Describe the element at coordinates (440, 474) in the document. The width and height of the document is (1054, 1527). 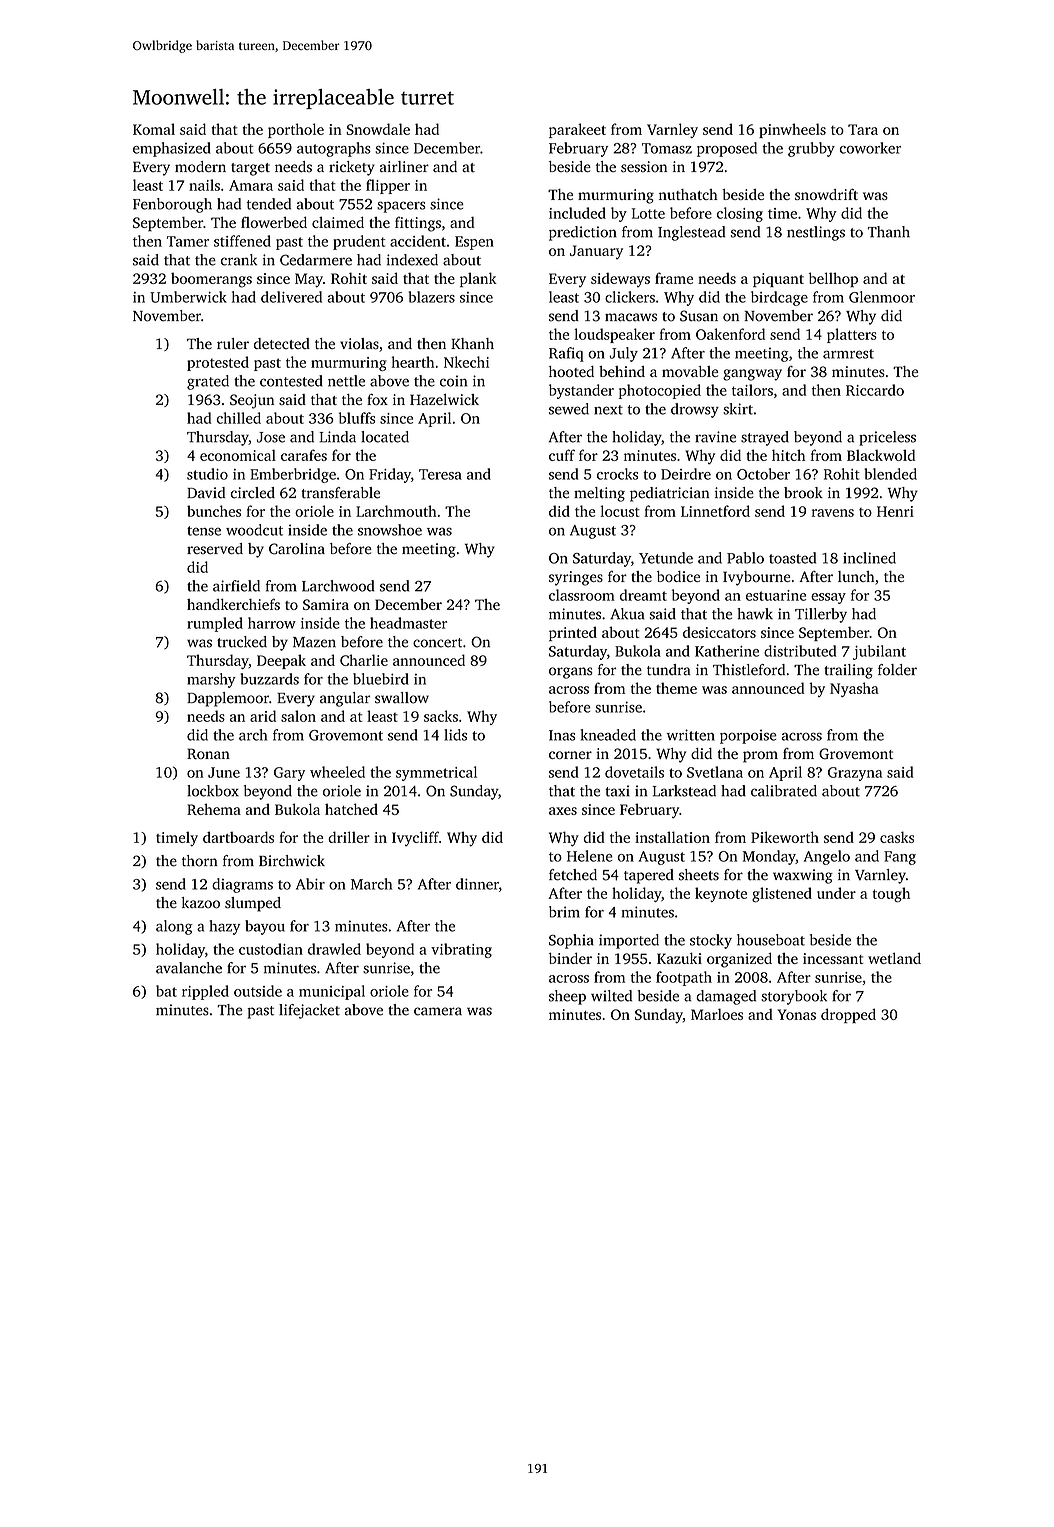
I see `Teresa` at that location.
